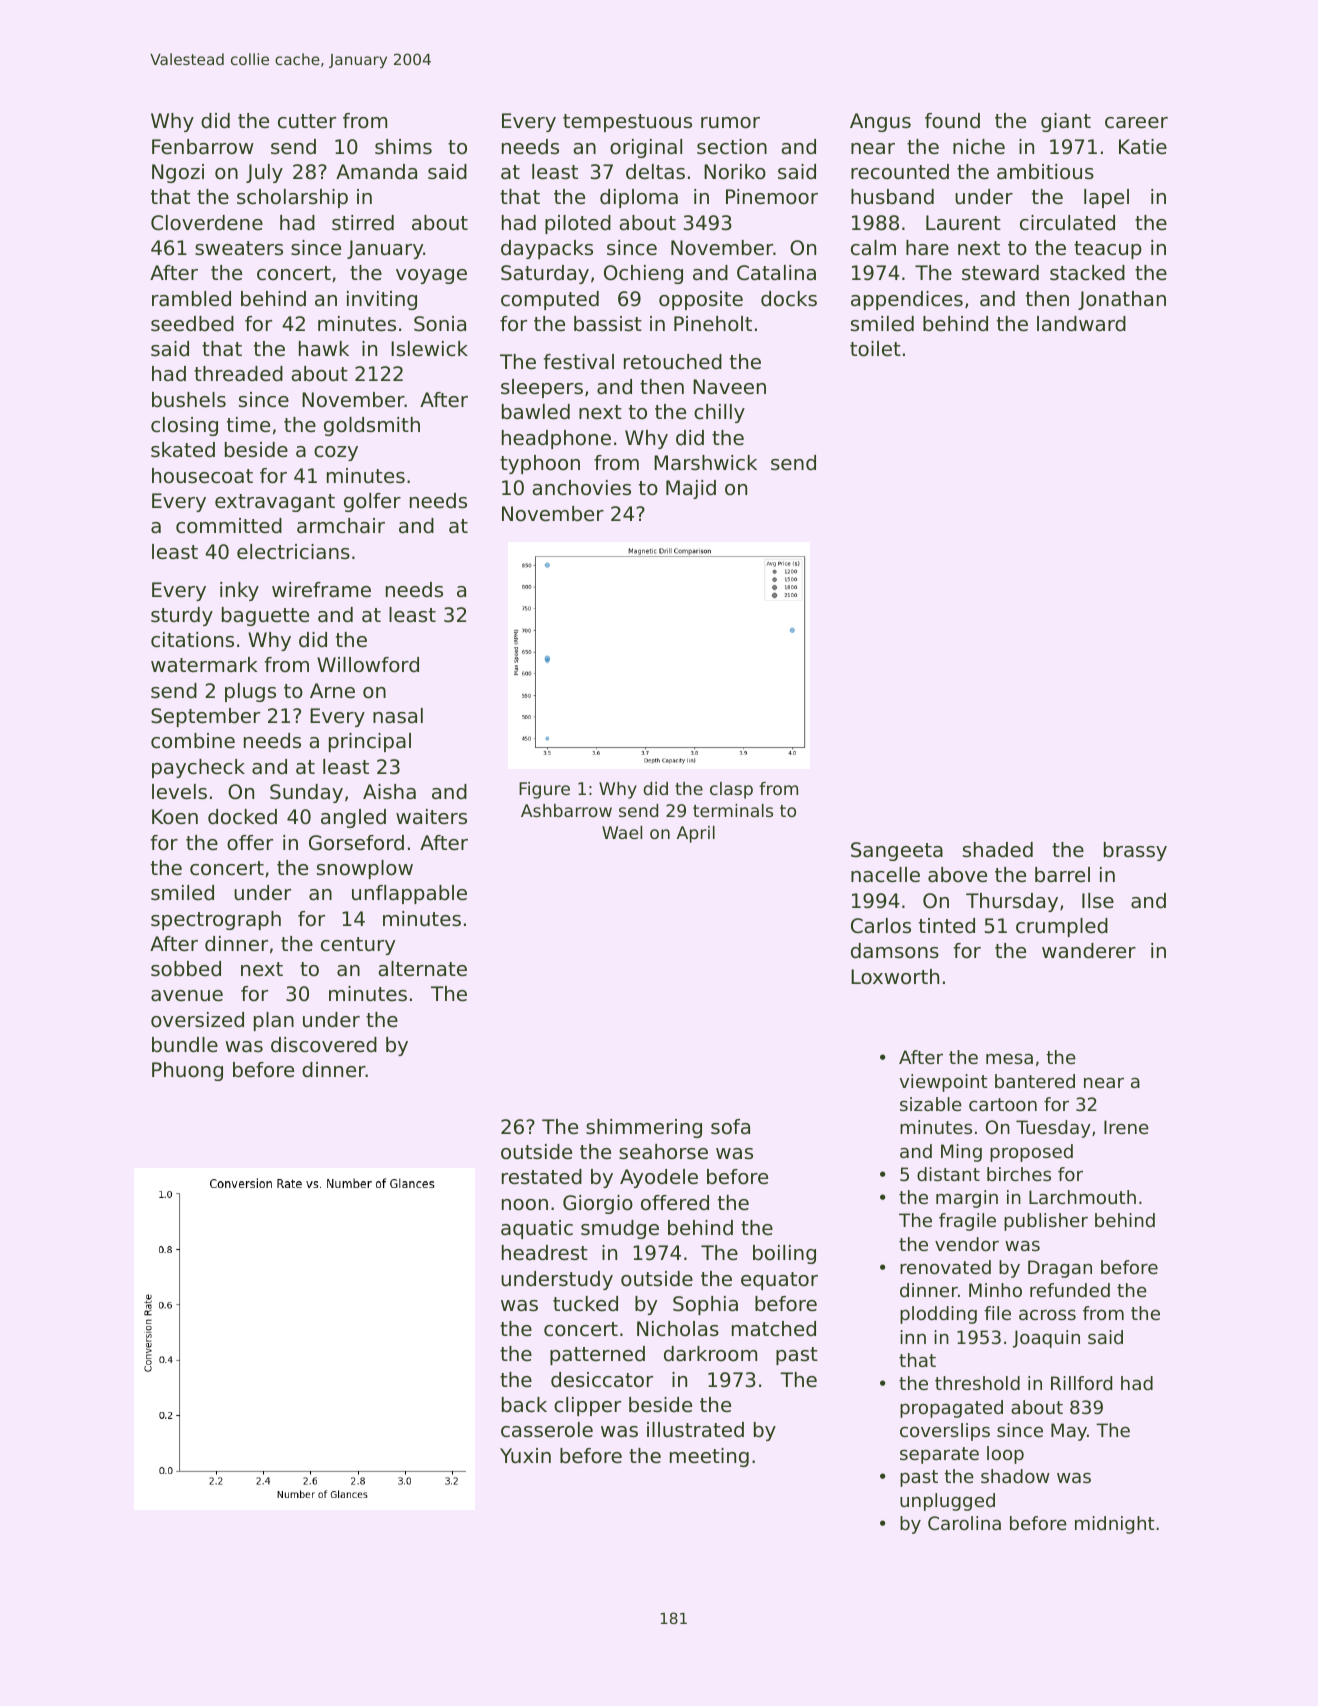 The width and height of the screenshot is (1318, 1706). What do you see at coordinates (307, 121) in the screenshot?
I see `cutter` at bounding box center [307, 121].
